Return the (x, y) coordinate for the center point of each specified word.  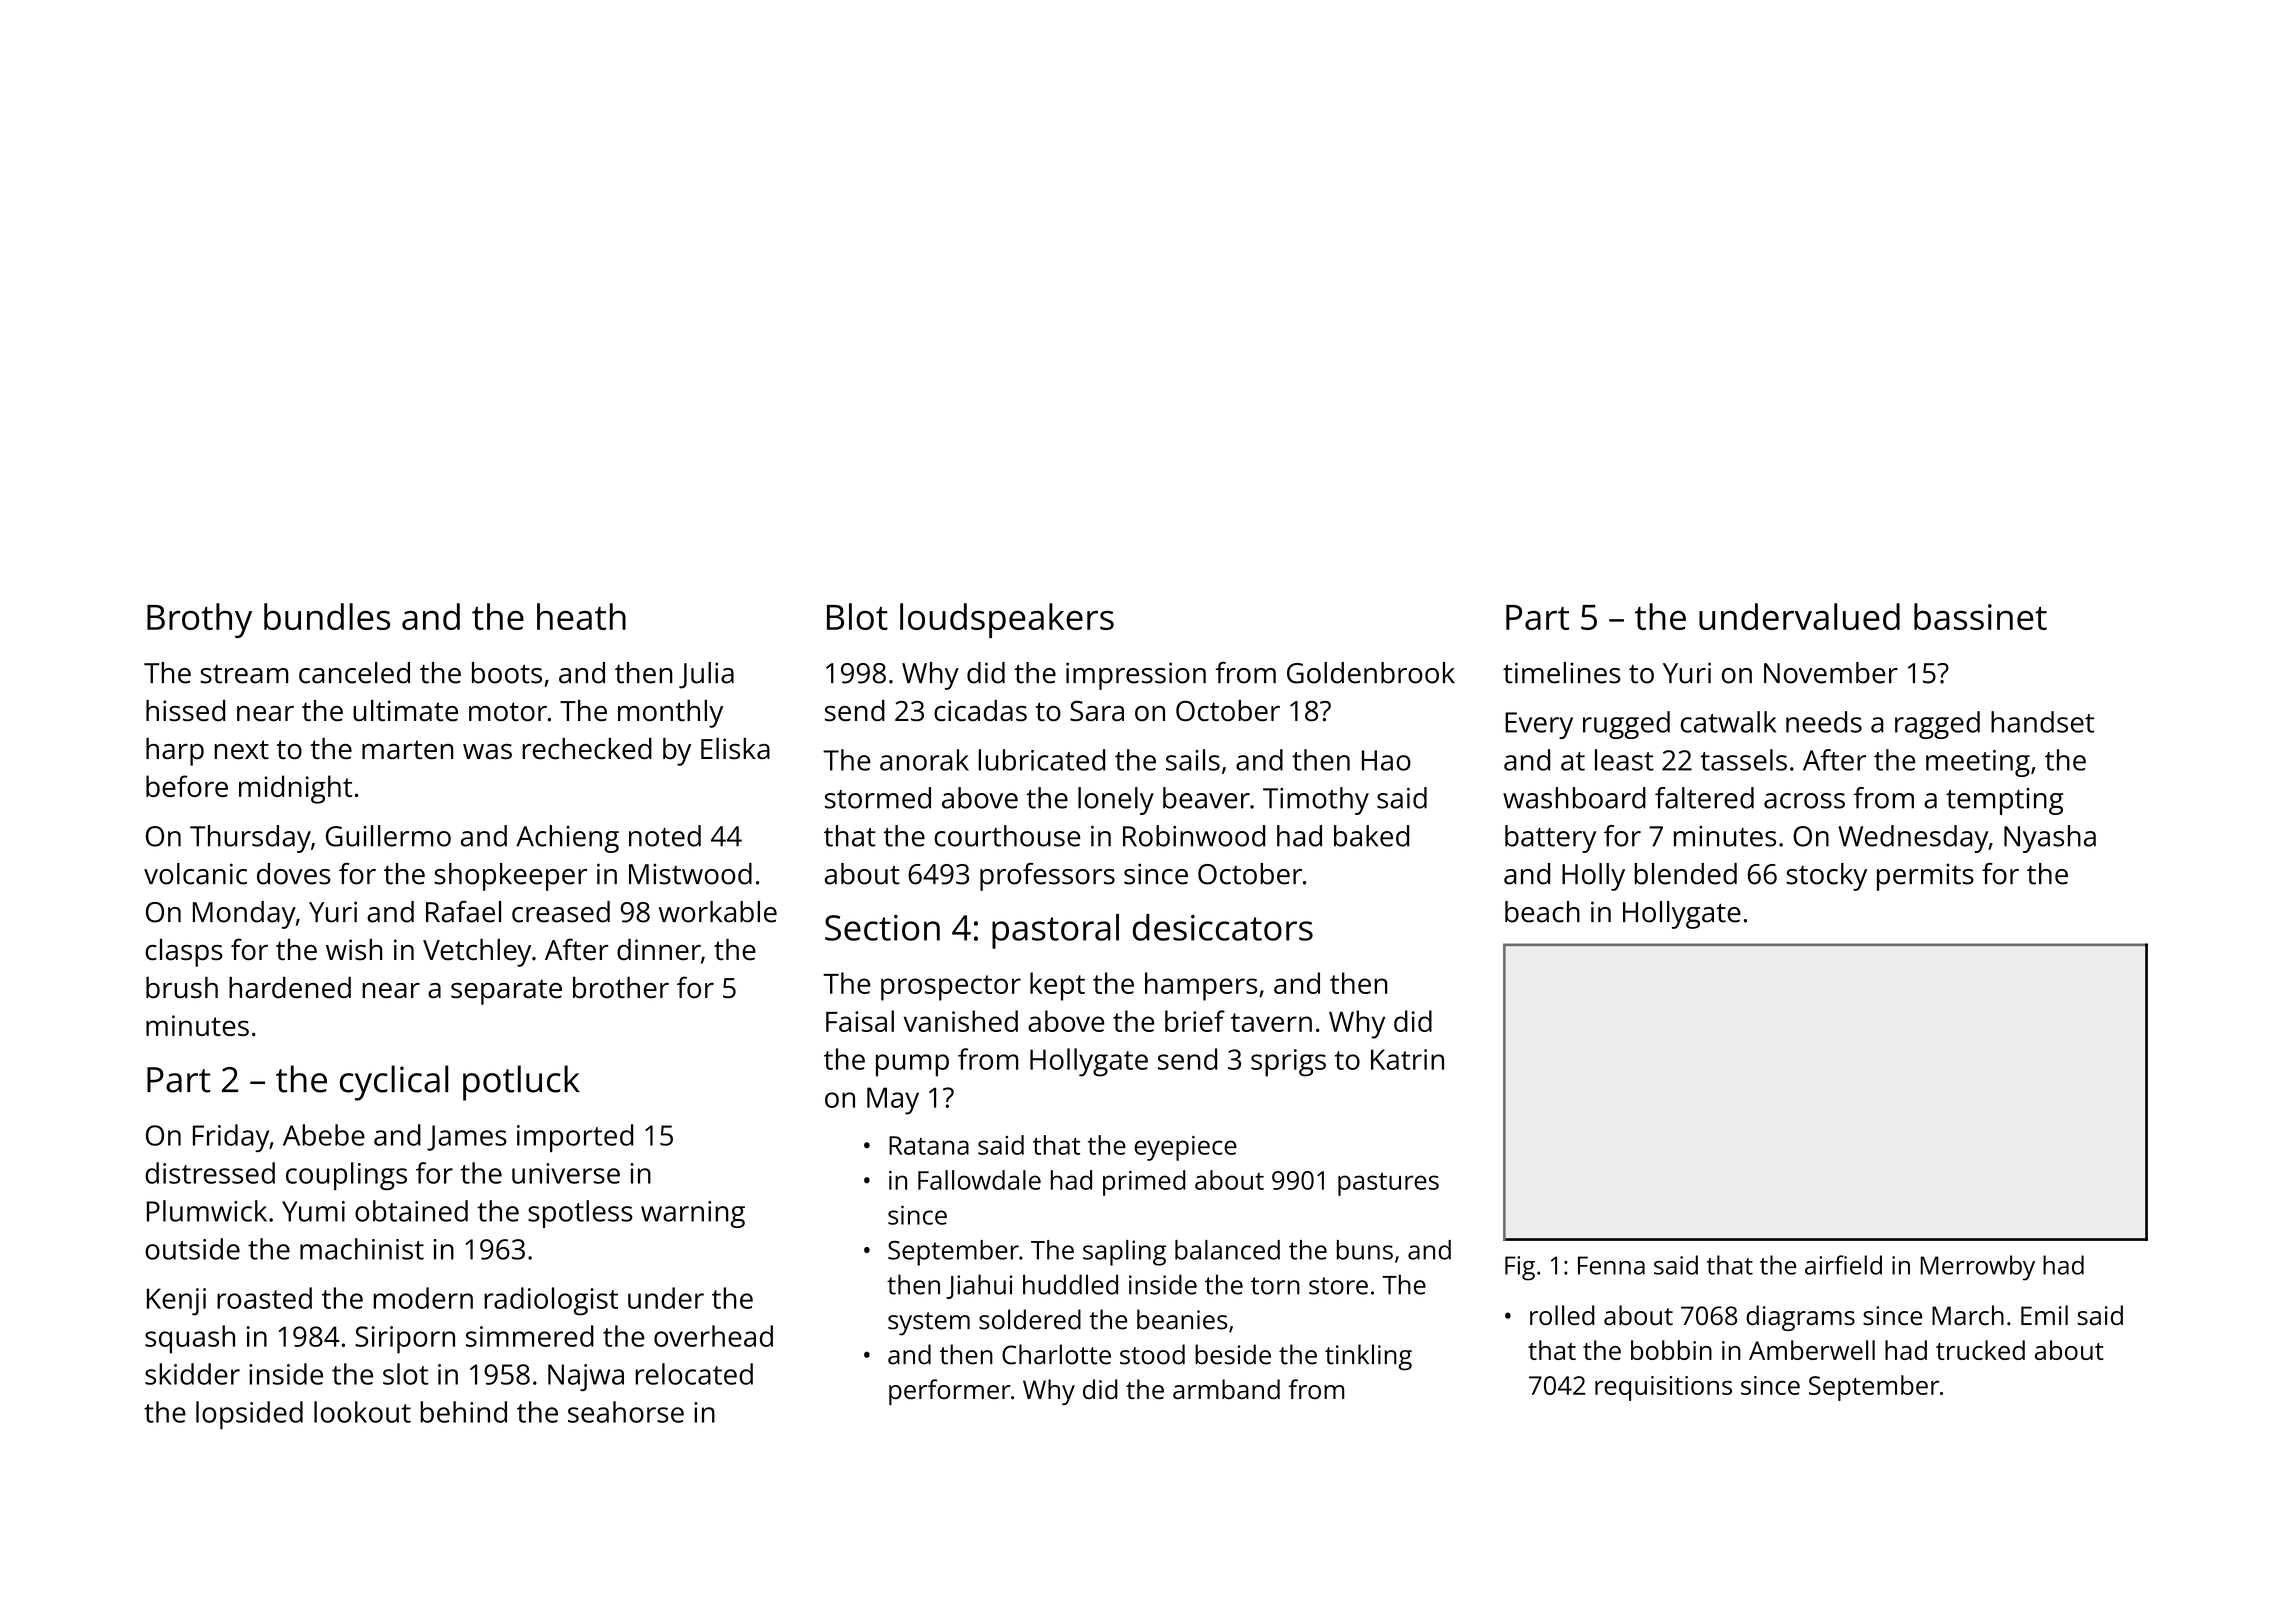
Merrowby (1978, 1268)
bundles (327, 616)
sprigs (1288, 1063)
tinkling (1368, 1357)
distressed (210, 1173)
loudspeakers (1007, 620)
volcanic (195, 874)
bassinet (1980, 616)
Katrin (1407, 1059)
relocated (694, 1374)
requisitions (1663, 1388)
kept (1057, 986)
